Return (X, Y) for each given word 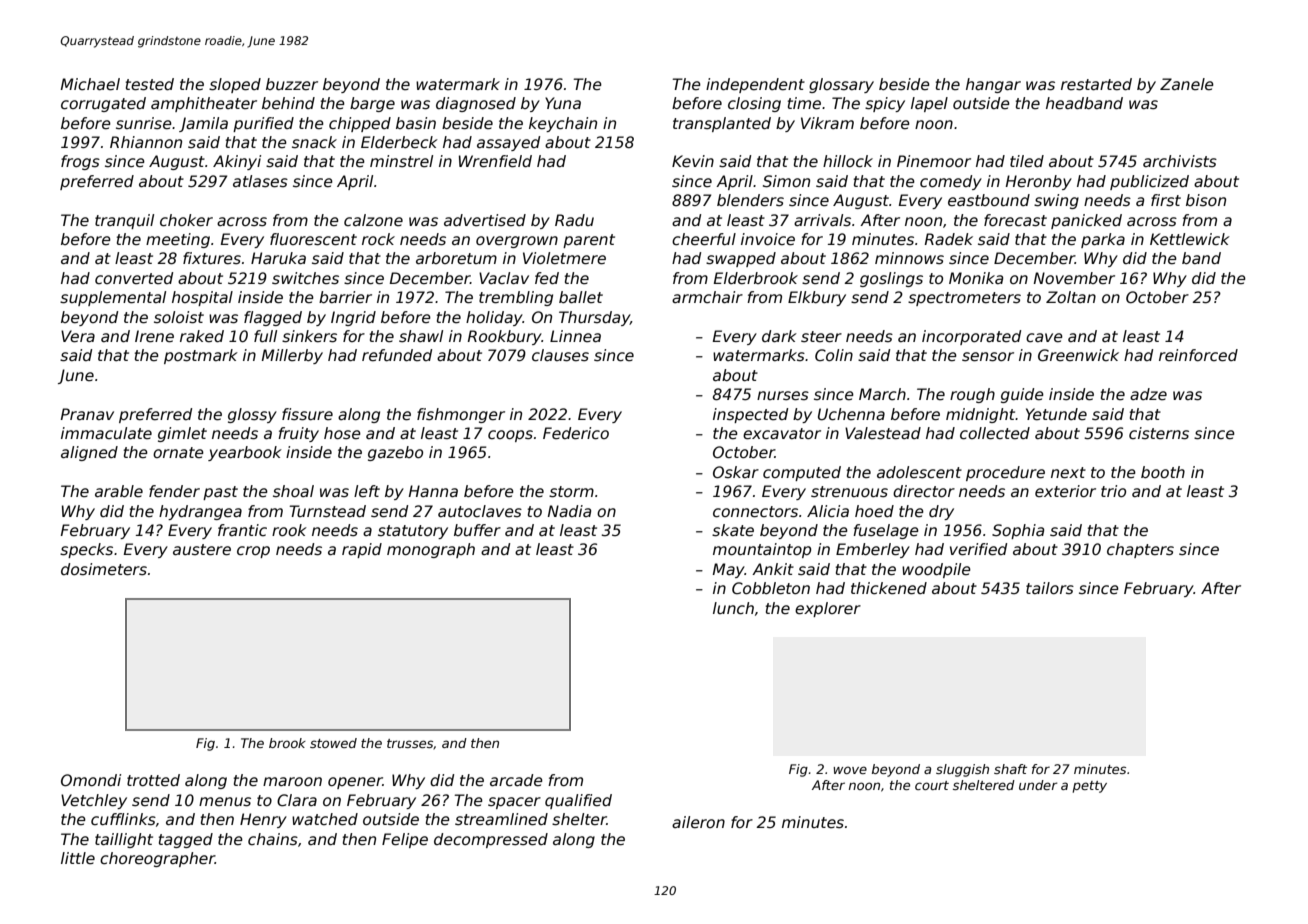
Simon (786, 181)
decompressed (491, 840)
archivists (1180, 161)
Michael (90, 84)
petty (1090, 787)
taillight (124, 840)
